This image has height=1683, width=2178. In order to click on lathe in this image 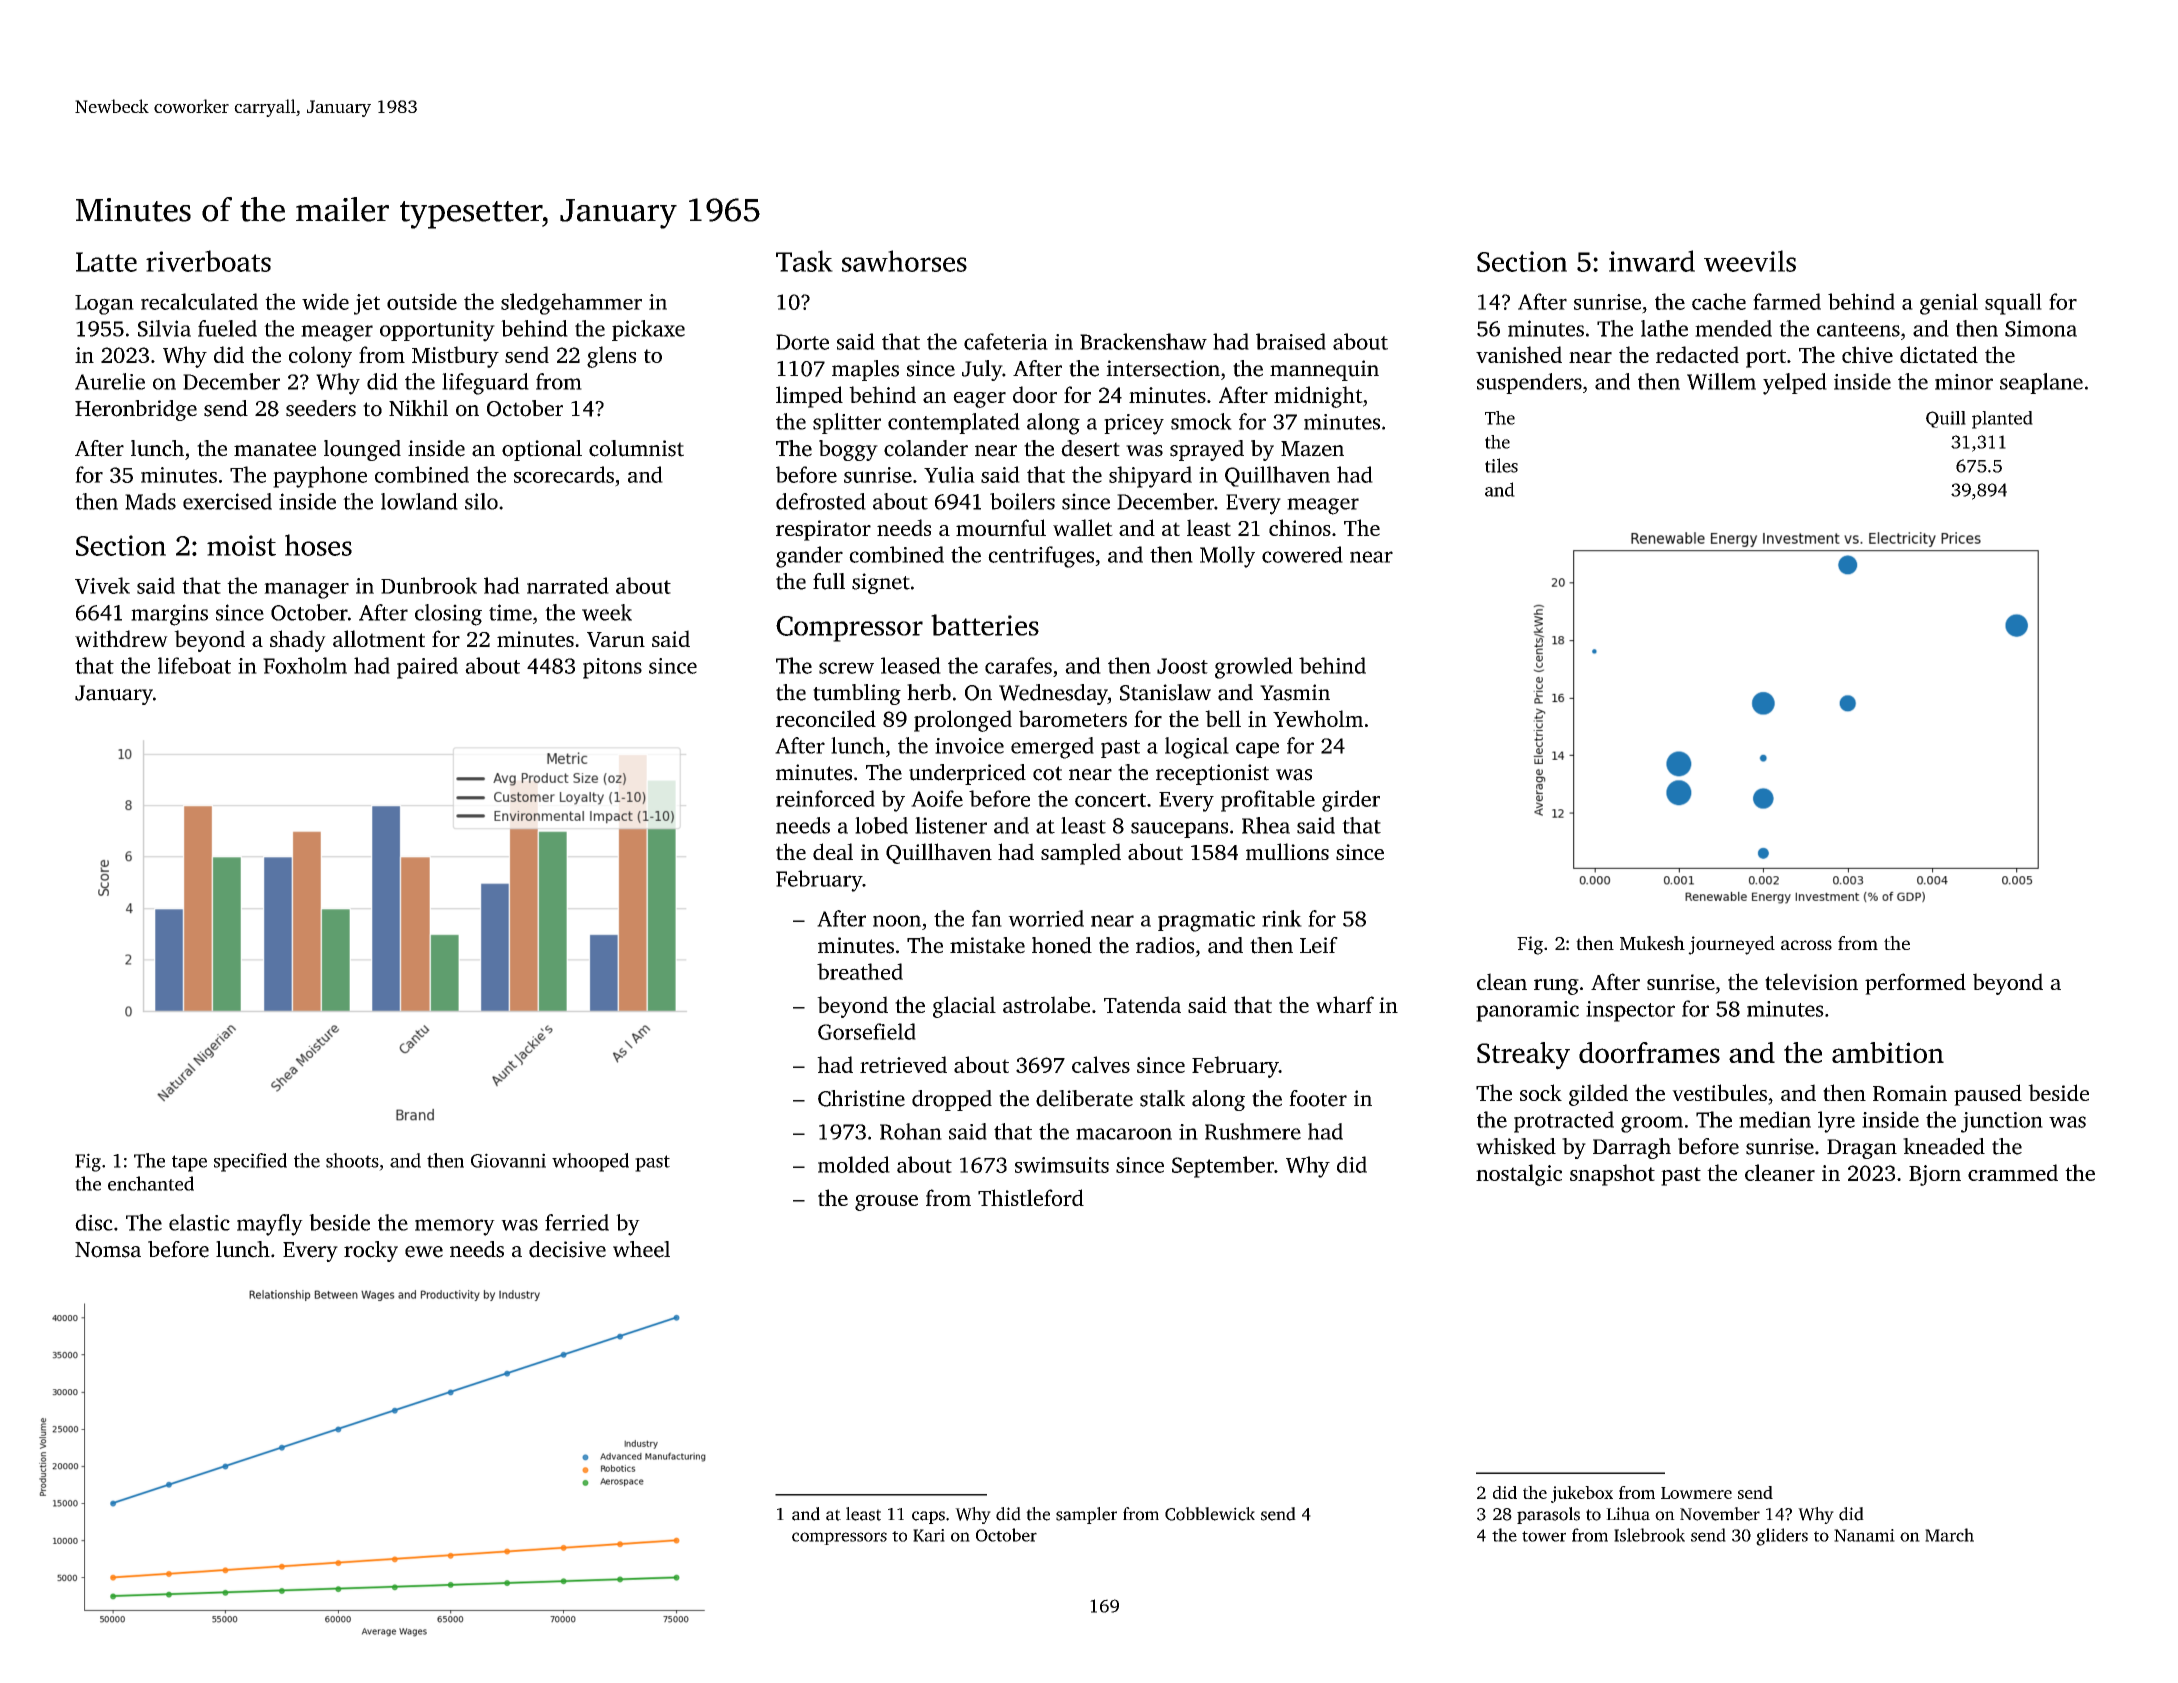, I will do `click(1664, 328)`.
